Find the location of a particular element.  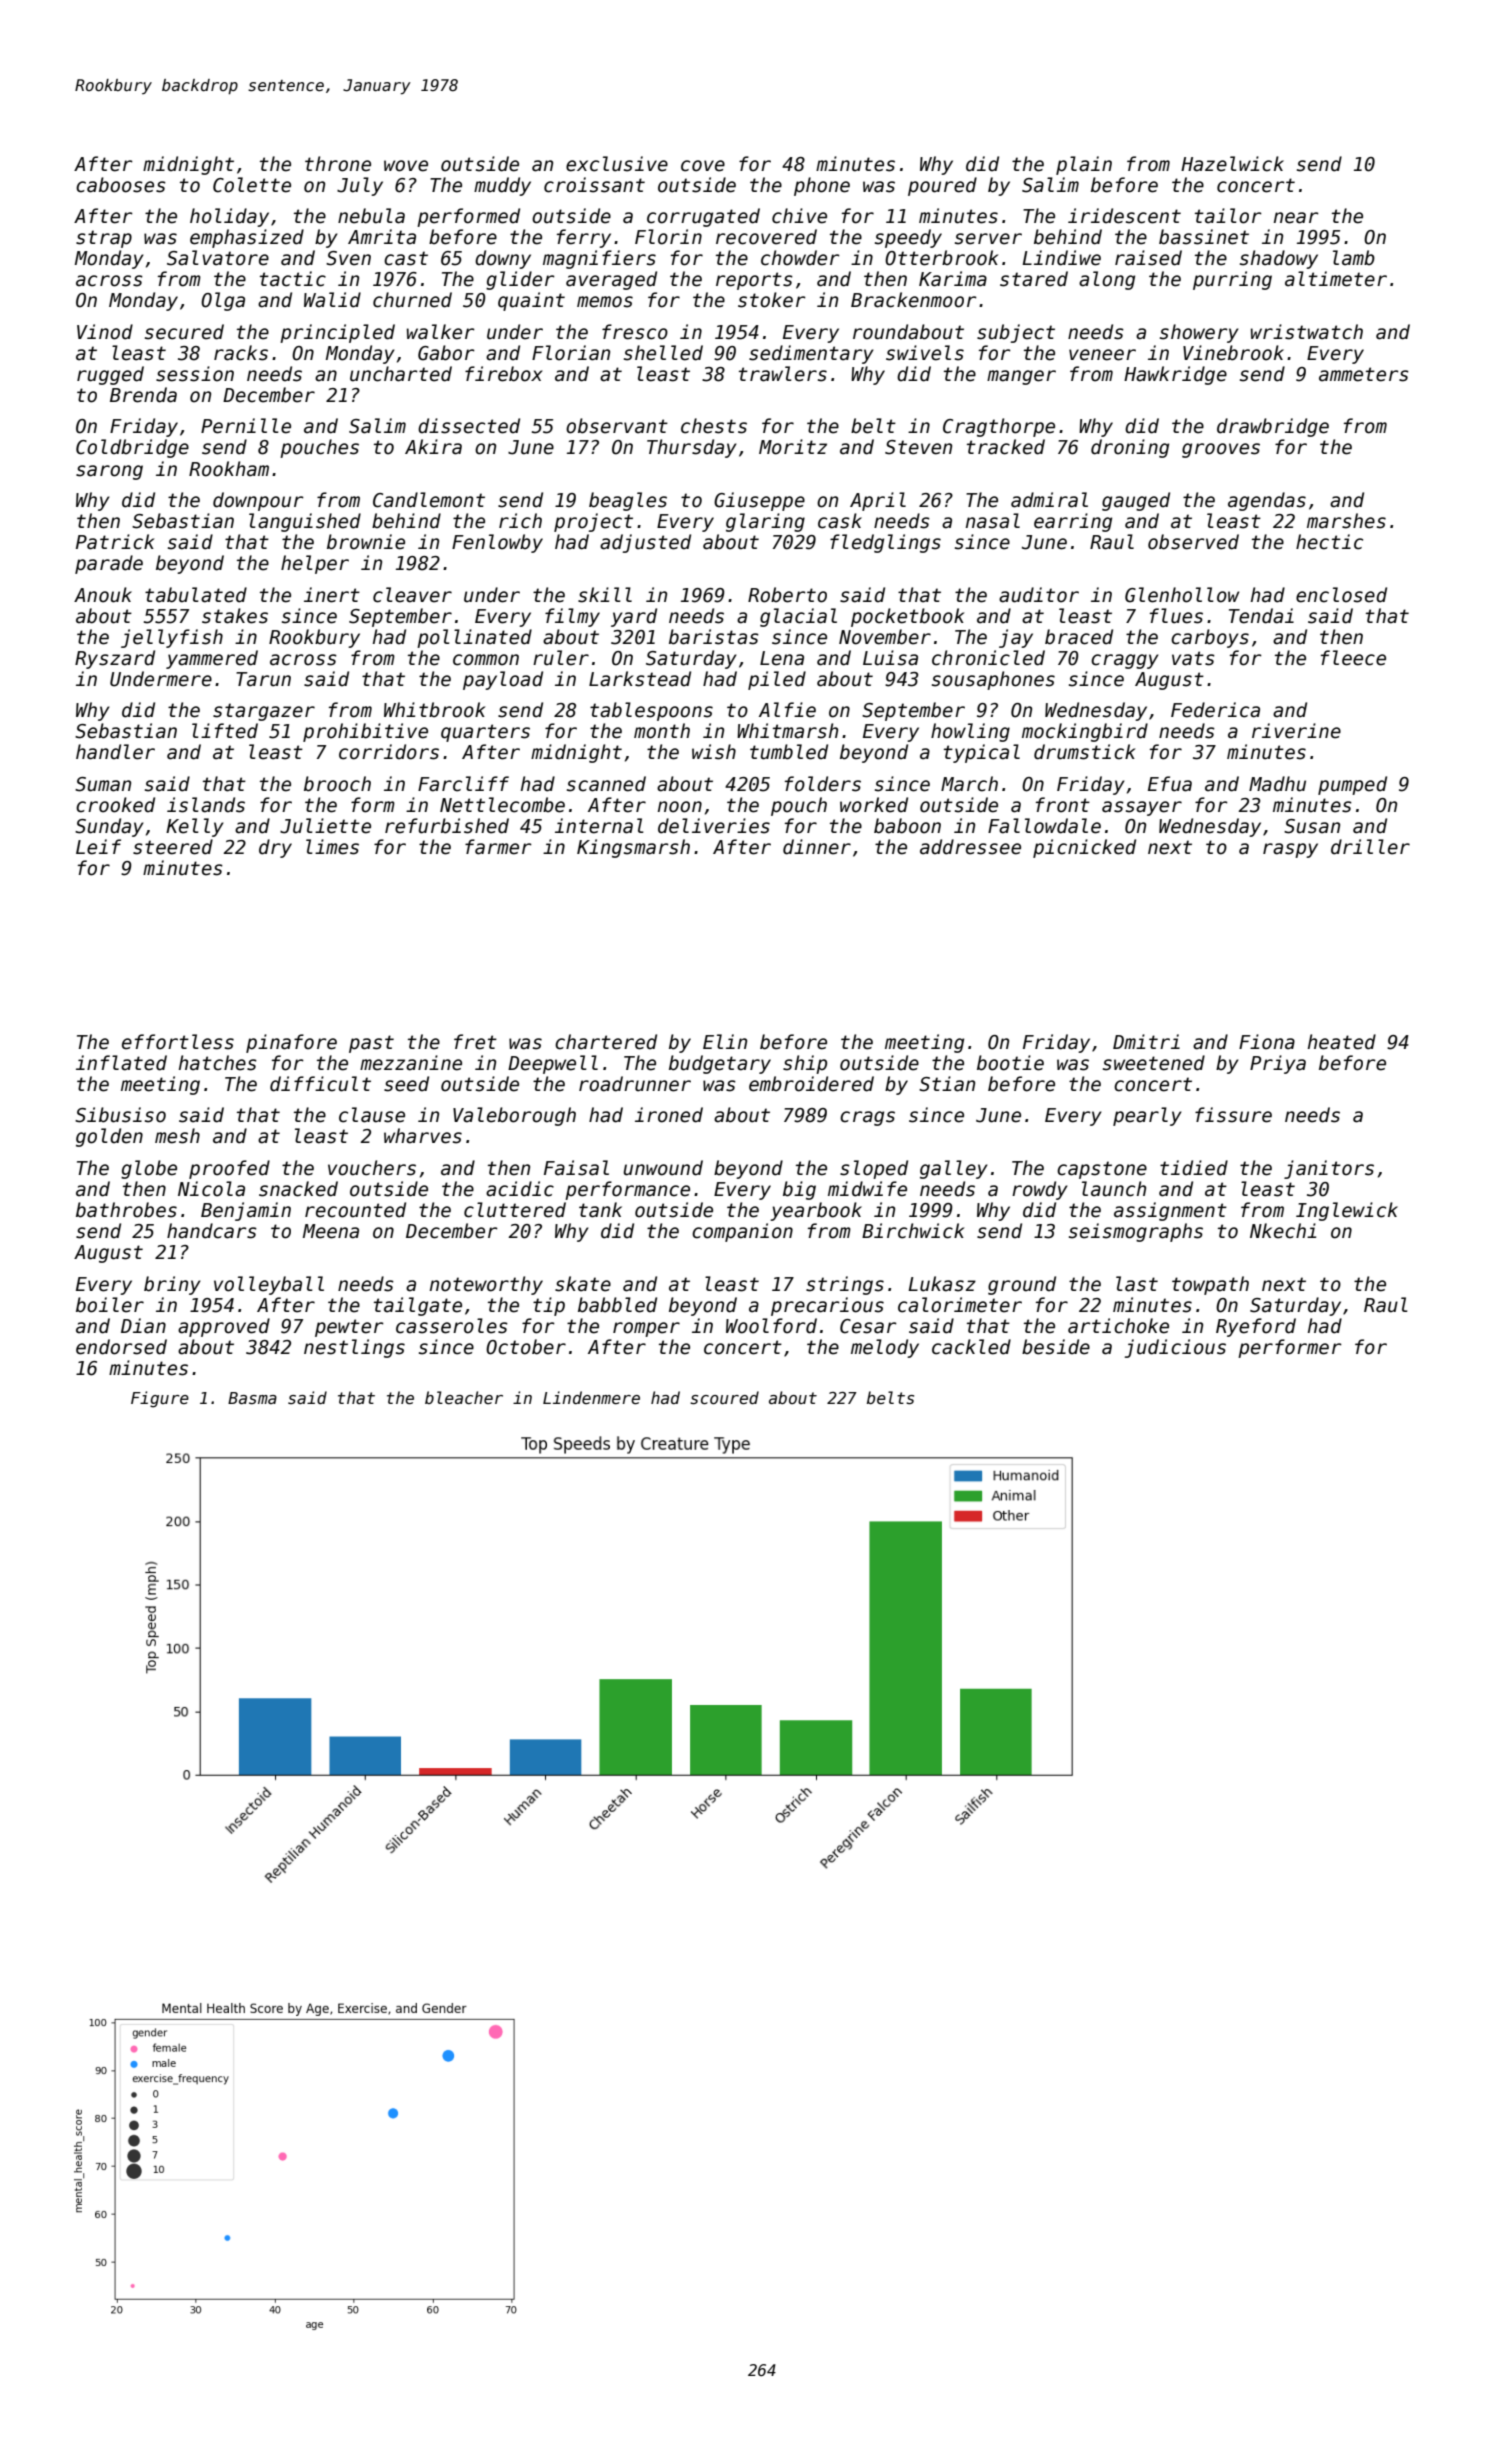

Rookham is located at coordinates (229, 469).
